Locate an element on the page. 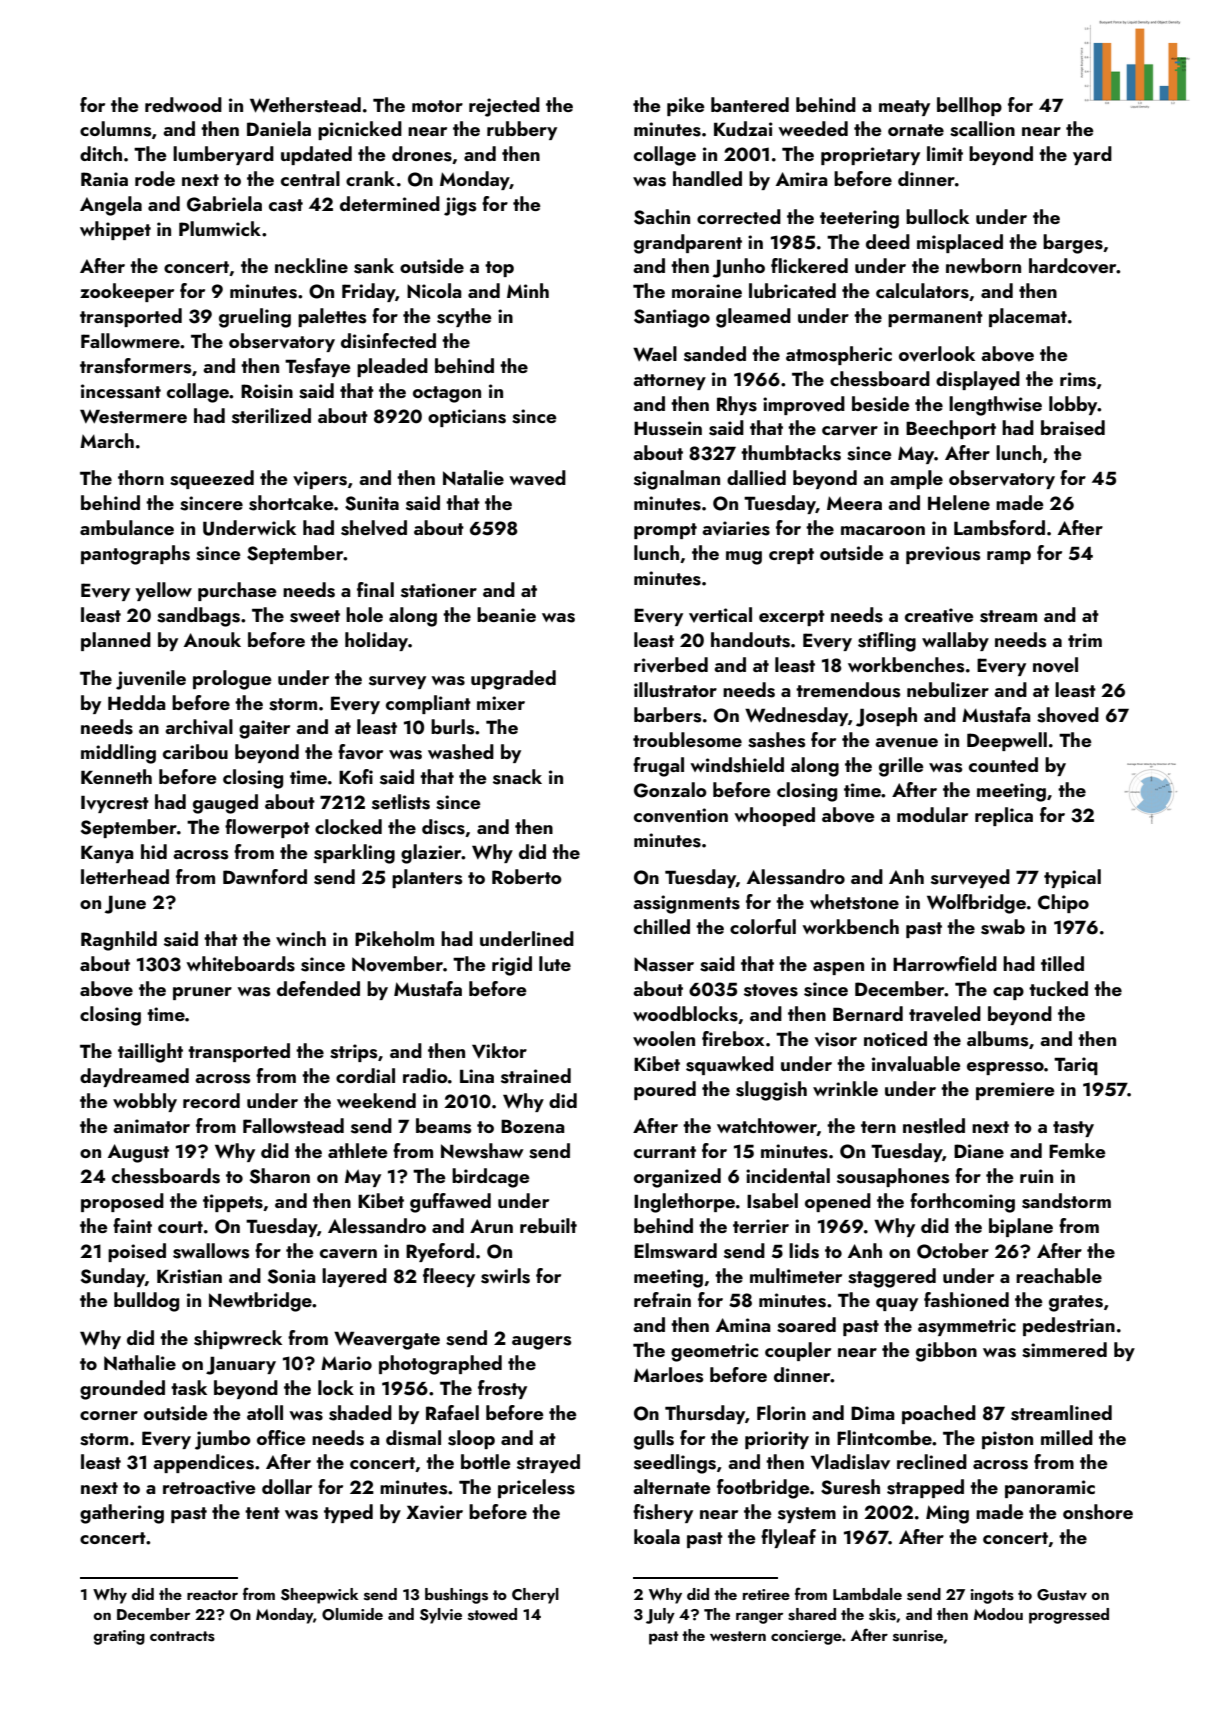  Olumide is located at coordinates (352, 1614).
